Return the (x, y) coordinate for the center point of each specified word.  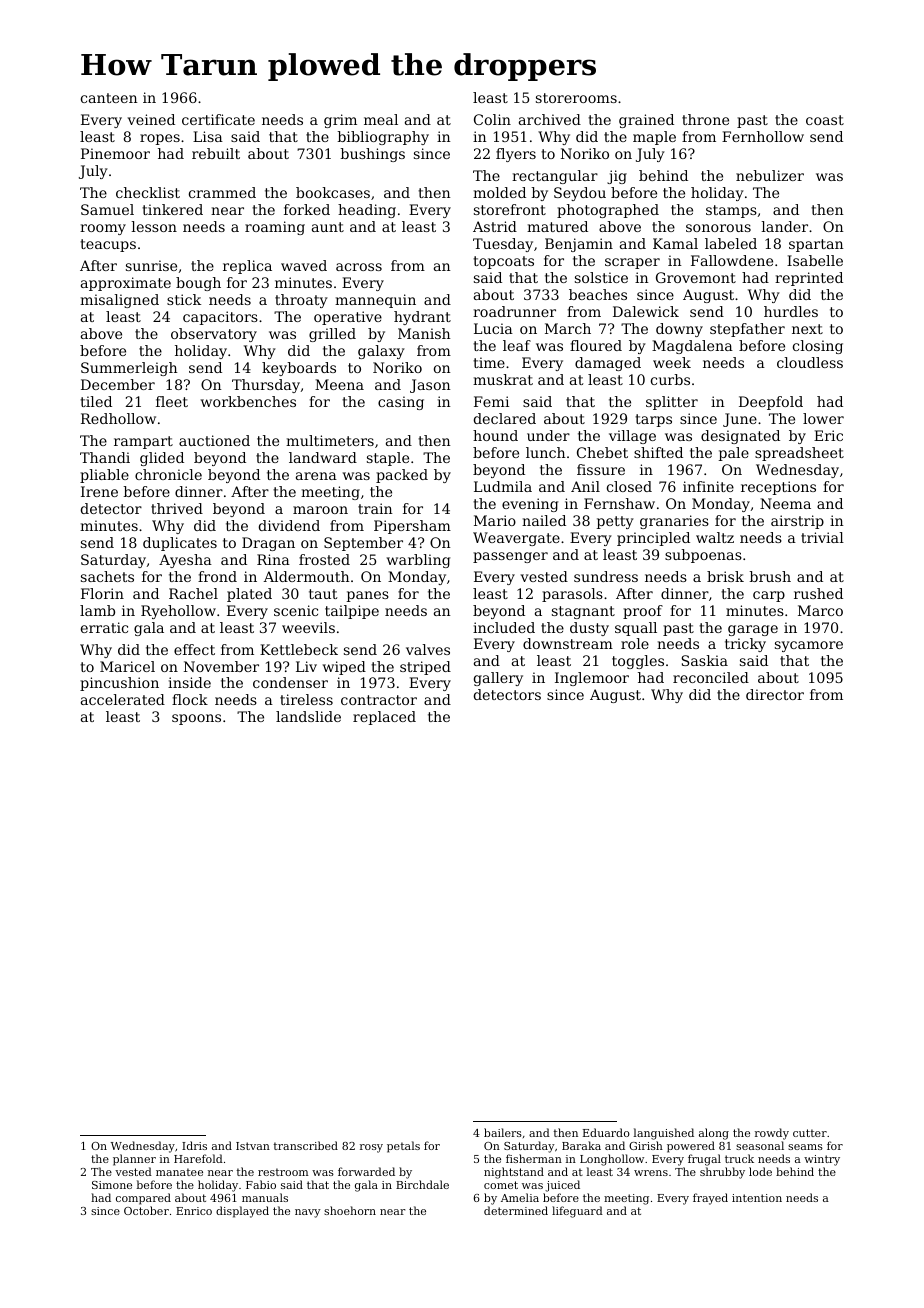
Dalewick (646, 311)
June (740, 420)
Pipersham (412, 527)
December (118, 384)
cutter (810, 1133)
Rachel (193, 593)
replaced (384, 718)
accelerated (123, 699)
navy (308, 1213)
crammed (222, 192)
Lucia (493, 328)
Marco (820, 610)
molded (499, 192)
